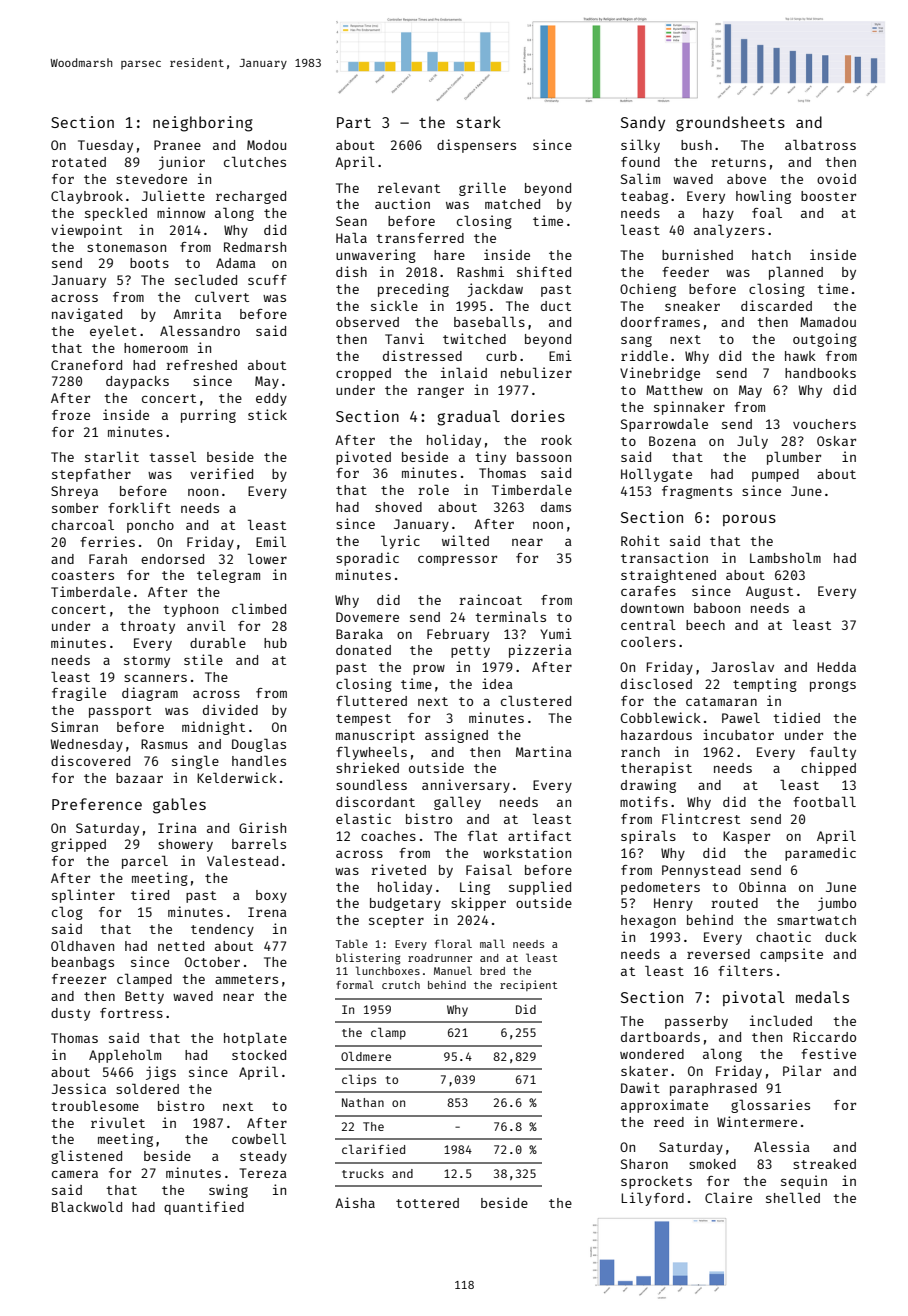 This screenshot has width=908, height=1316. What do you see at coordinates (824, 1164) in the screenshot?
I see `streaked` at bounding box center [824, 1164].
